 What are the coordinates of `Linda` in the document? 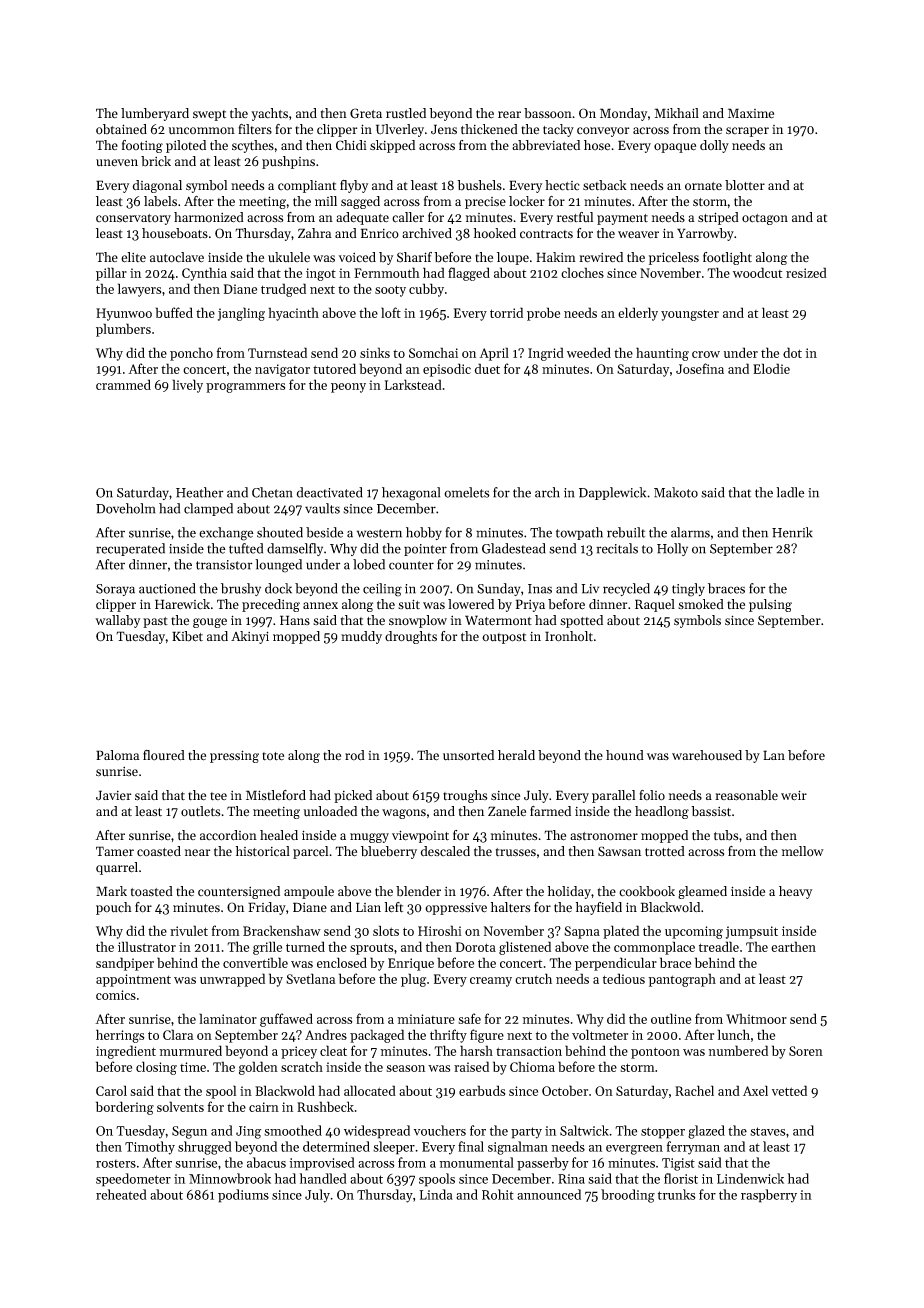 It's located at (436, 1194).
